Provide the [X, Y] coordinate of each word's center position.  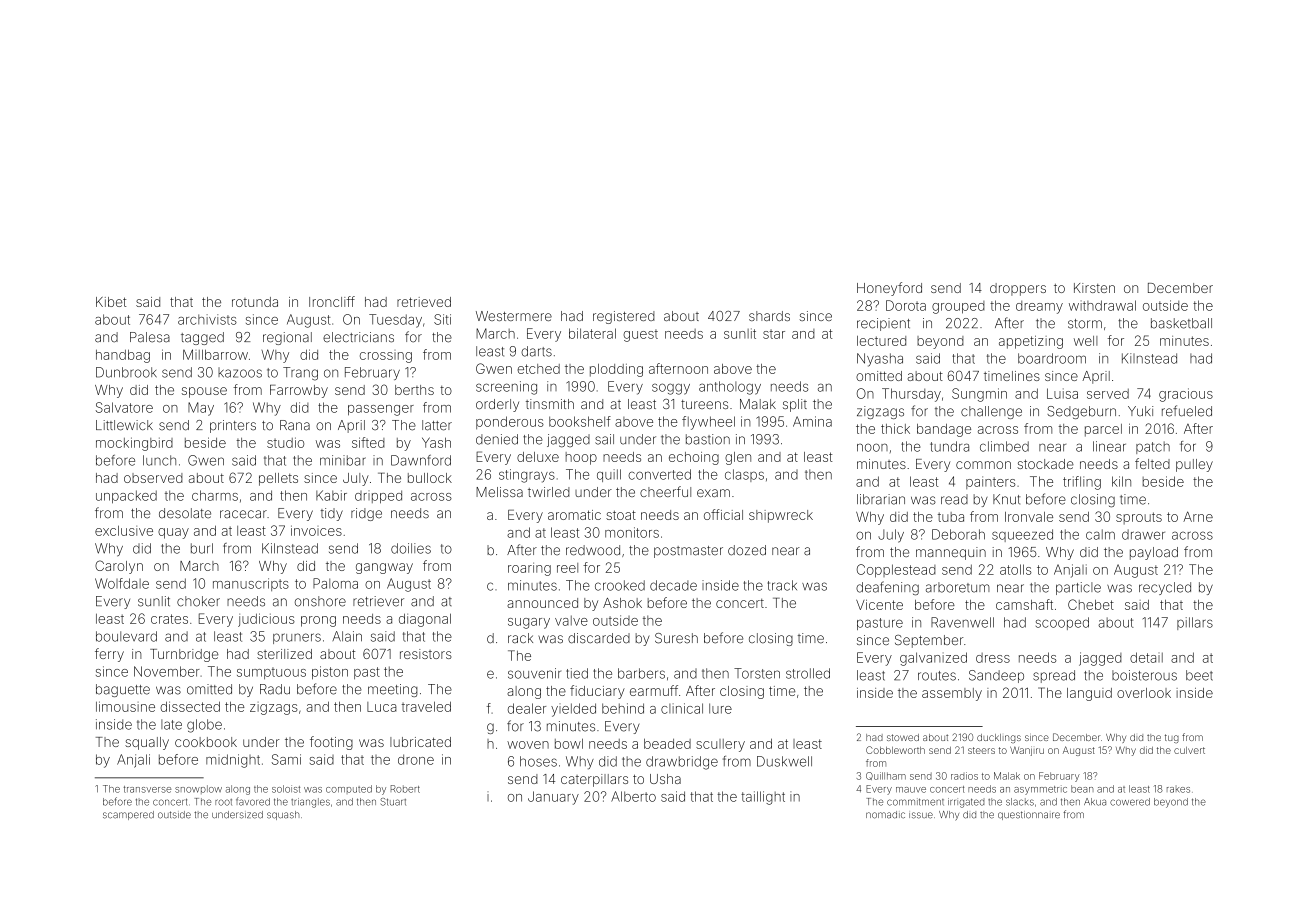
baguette [123, 690]
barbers [641, 673]
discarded [599, 638]
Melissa [499, 492]
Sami [286, 759]
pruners [297, 638]
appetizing [1031, 342]
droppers [1018, 289]
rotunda [255, 302]
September [929, 641]
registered [624, 317]
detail [1146, 657]
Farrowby [299, 391]
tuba [951, 517]
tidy [332, 514]
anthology [730, 388]
